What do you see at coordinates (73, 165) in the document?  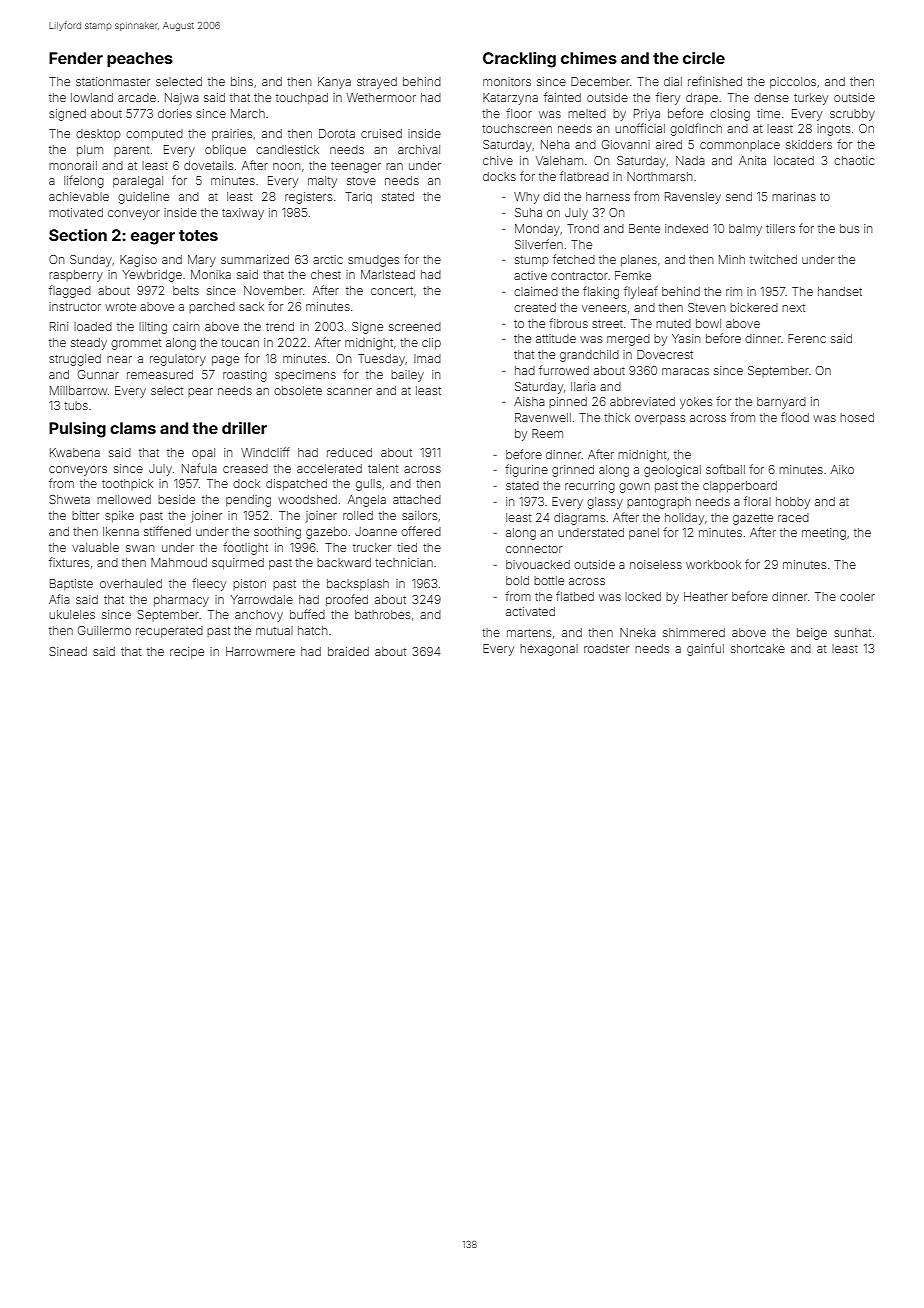 I see `monorail` at bounding box center [73, 165].
